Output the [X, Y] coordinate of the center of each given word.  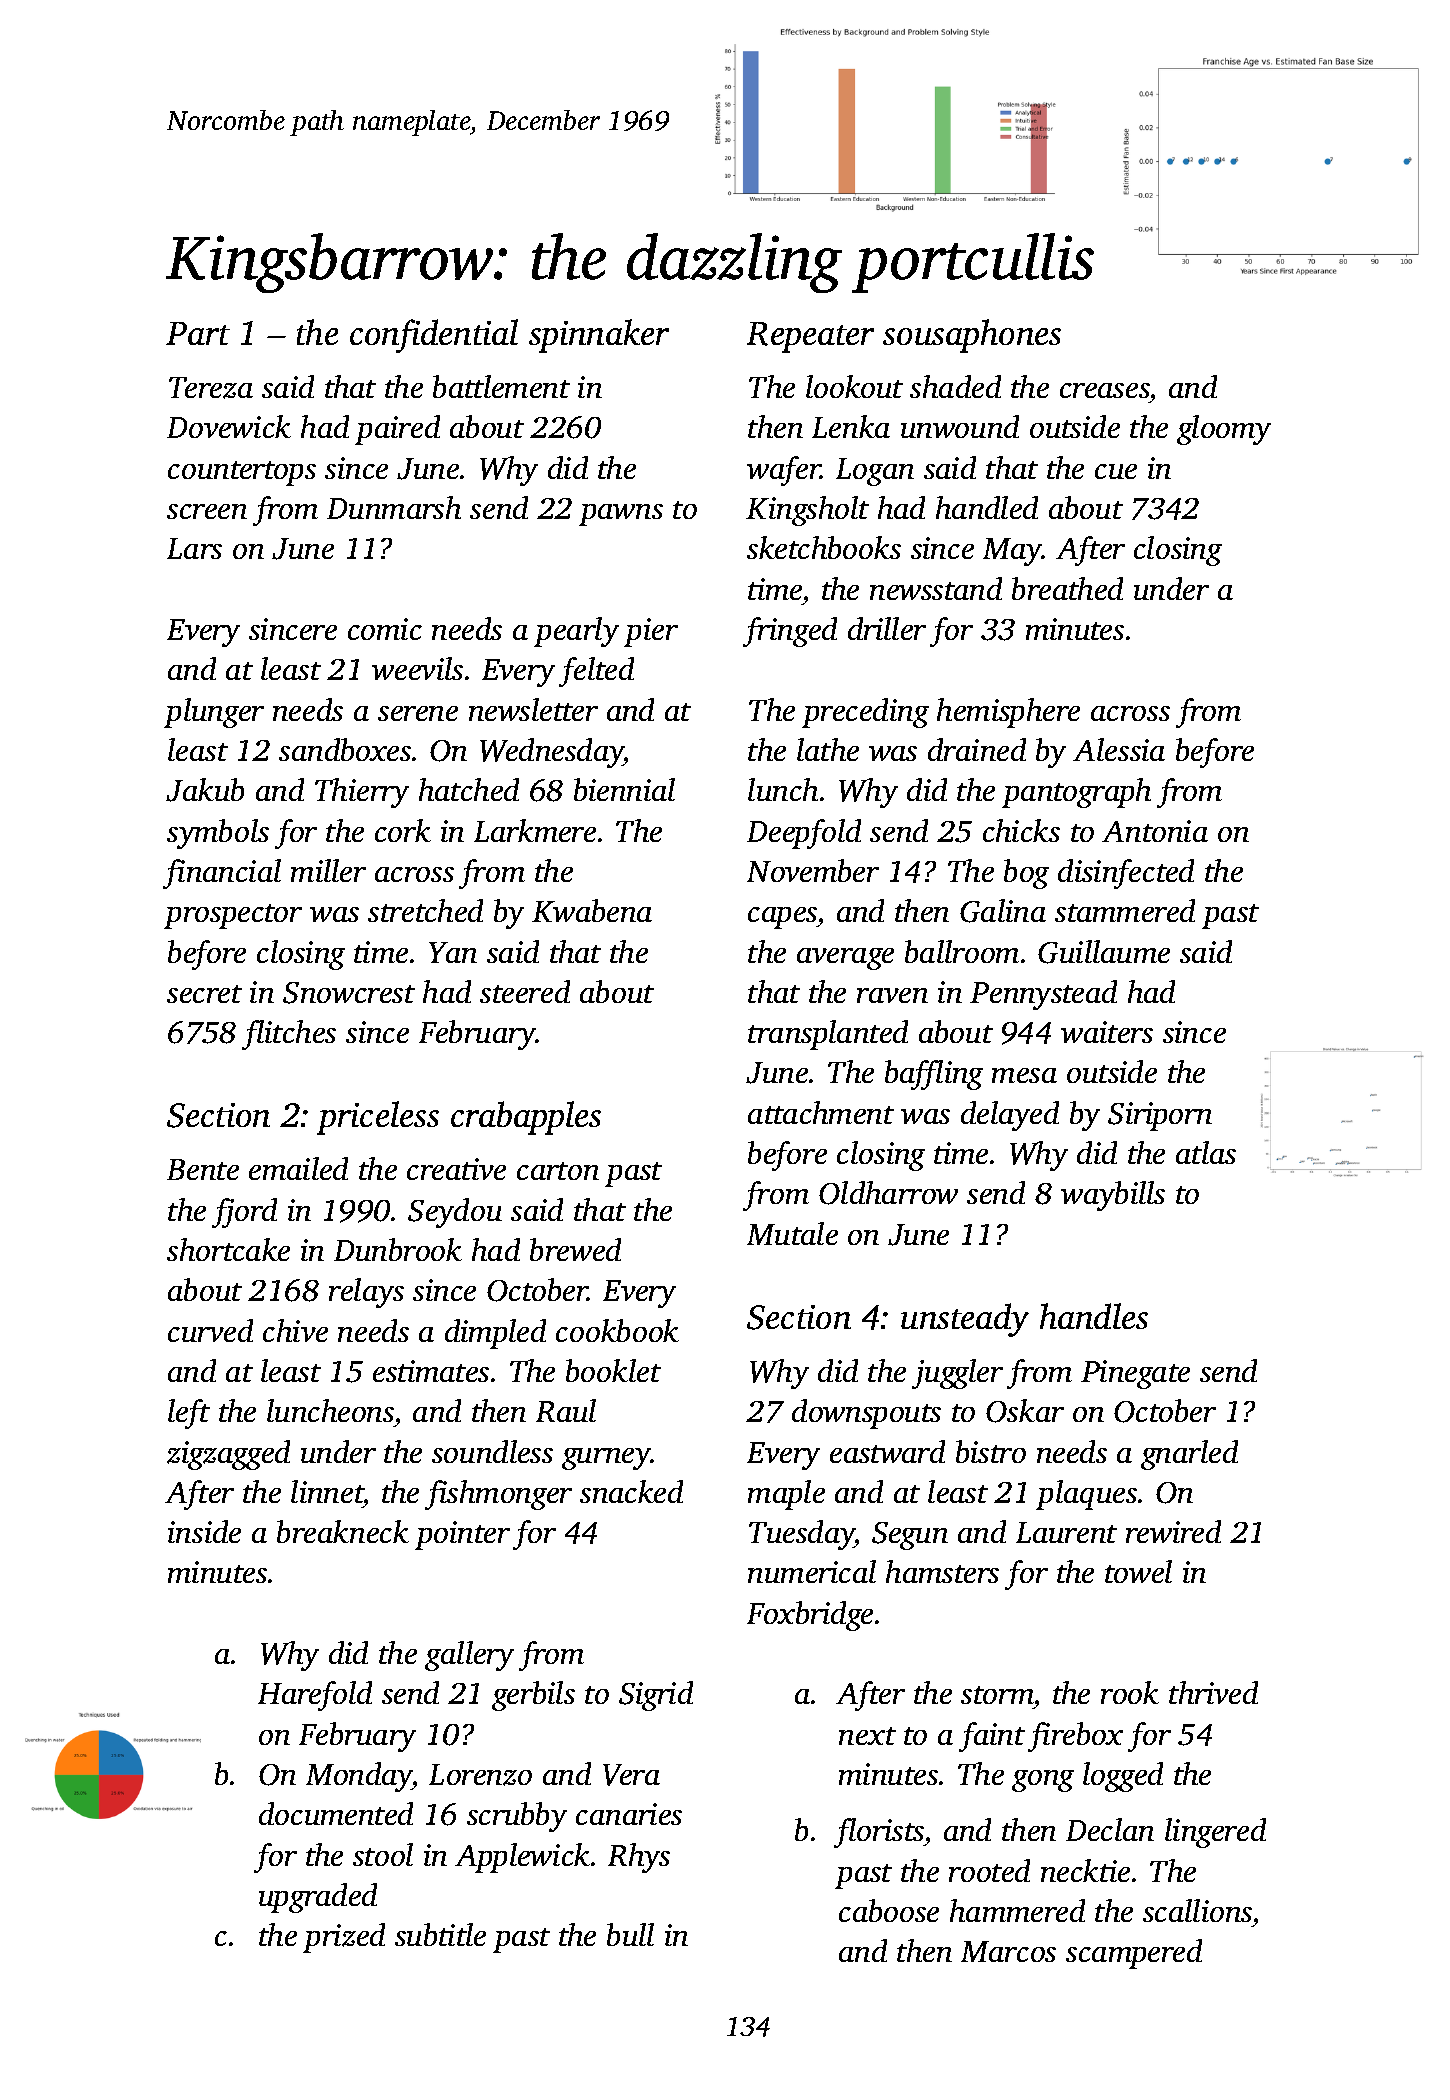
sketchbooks [824, 547]
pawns [621, 515]
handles [1094, 1316]
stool [383, 1854]
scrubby [517, 1817]
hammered [1017, 1910]
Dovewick [229, 426]
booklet [613, 1370]
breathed [1067, 588]
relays [366, 1293]
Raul [566, 1410]
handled [987, 507]
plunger [214, 713]
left [189, 1414]
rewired [1173, 1531]
